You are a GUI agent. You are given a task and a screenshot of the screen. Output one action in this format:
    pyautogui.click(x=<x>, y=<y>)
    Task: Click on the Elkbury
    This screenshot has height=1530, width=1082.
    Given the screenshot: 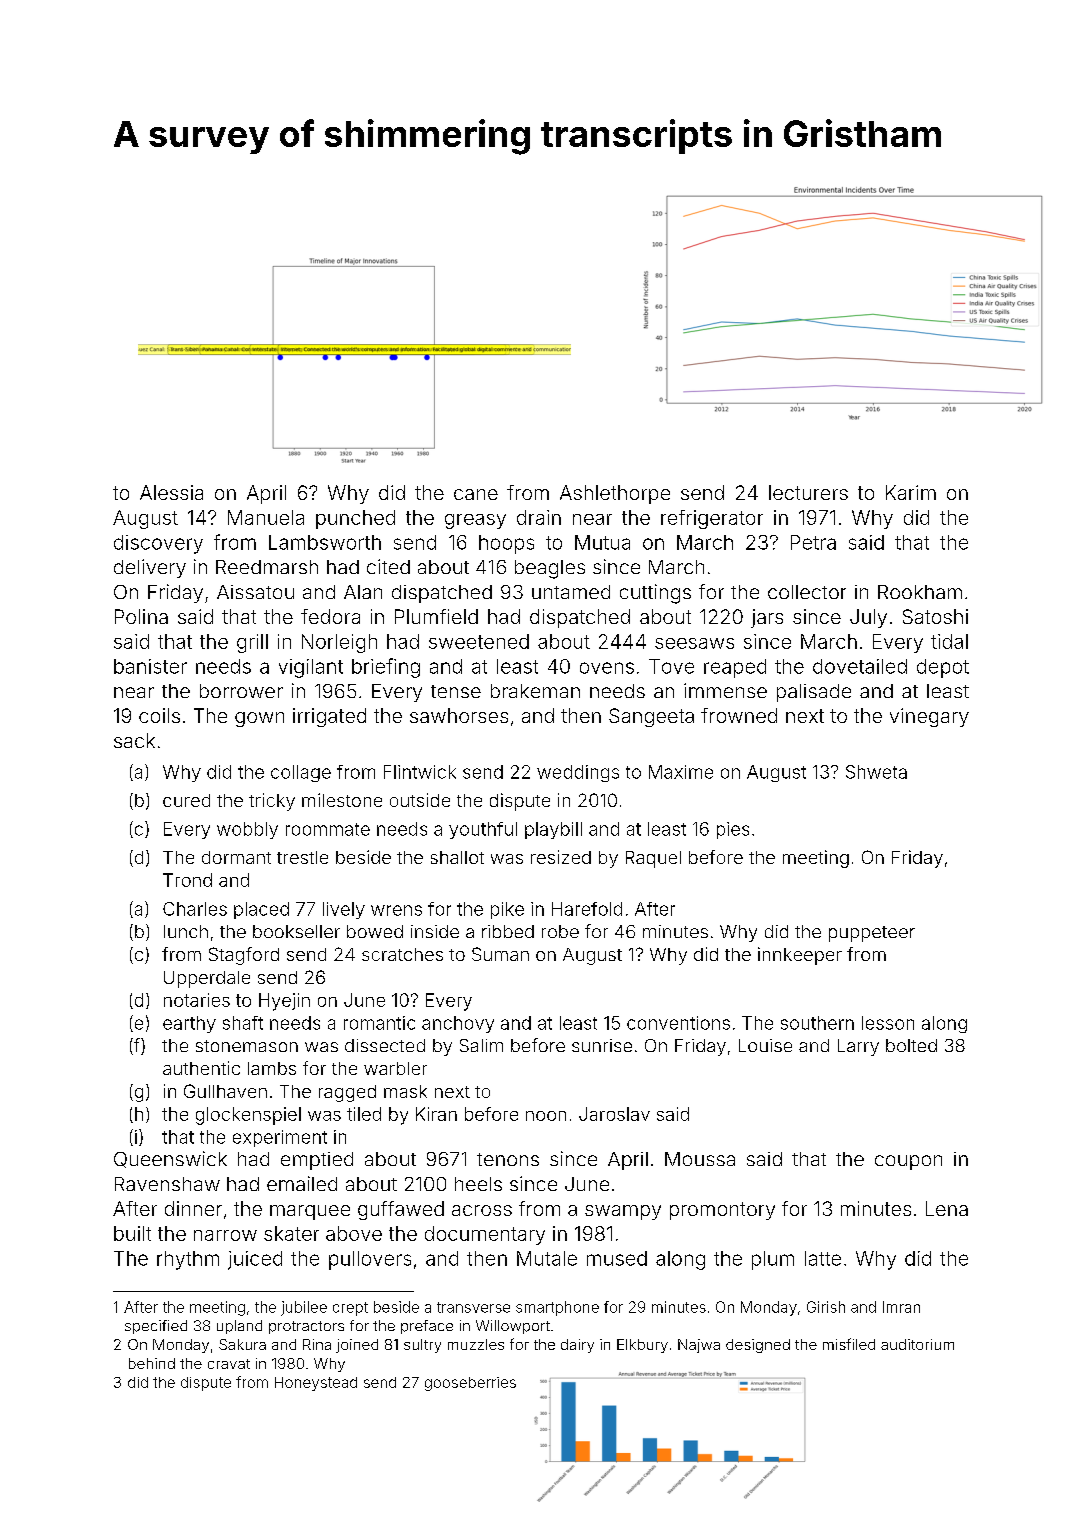 What is the action you would take?
    pyautogui.click(x=642, y=1346)
